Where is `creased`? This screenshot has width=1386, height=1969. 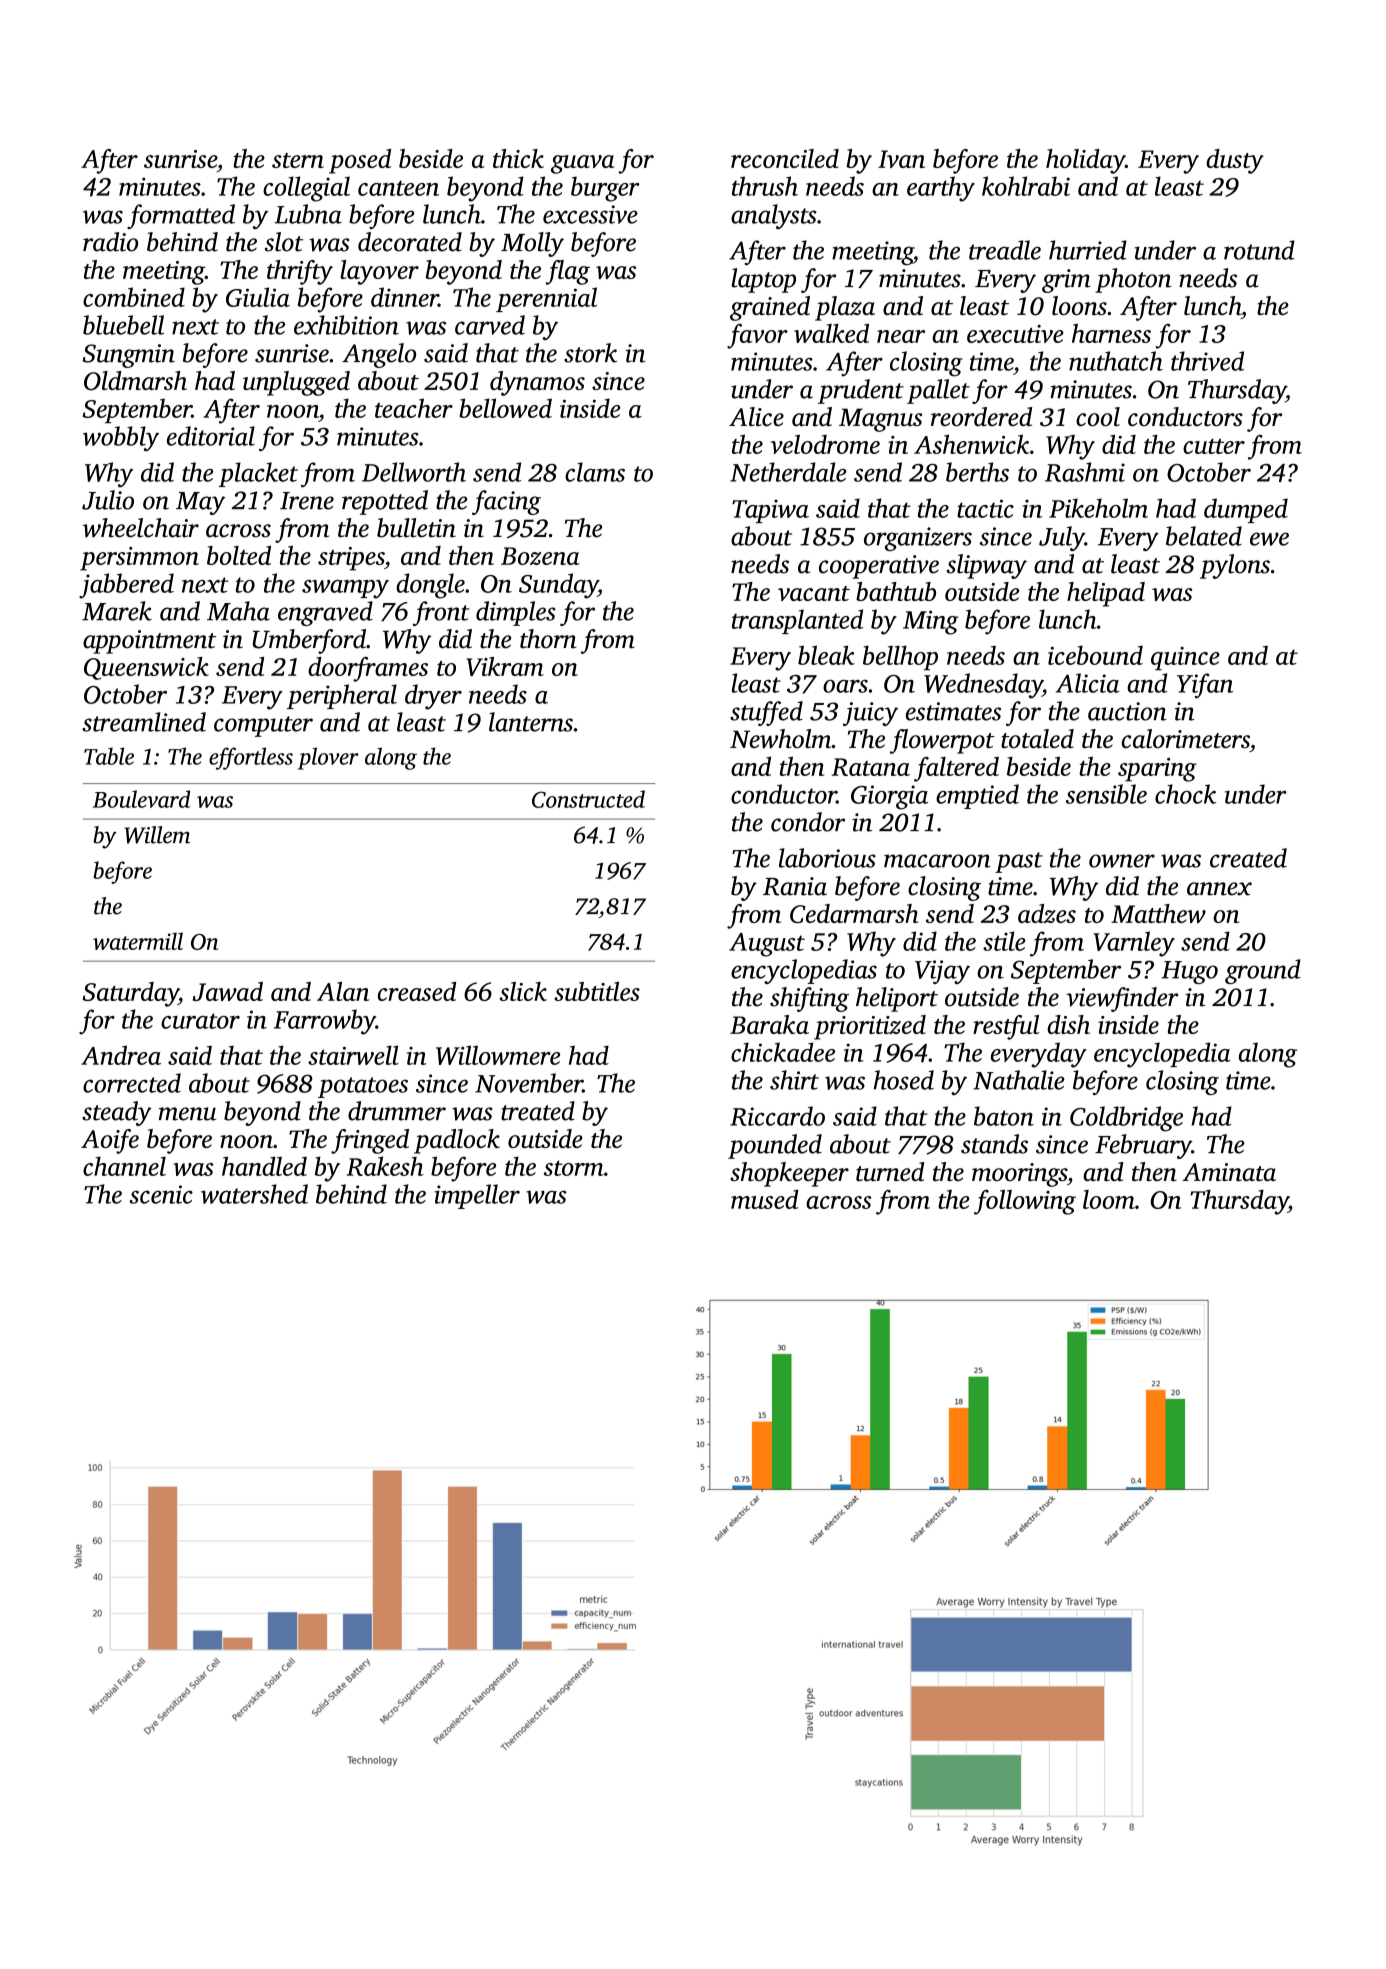
creased is located at coordinates (417, 991).
